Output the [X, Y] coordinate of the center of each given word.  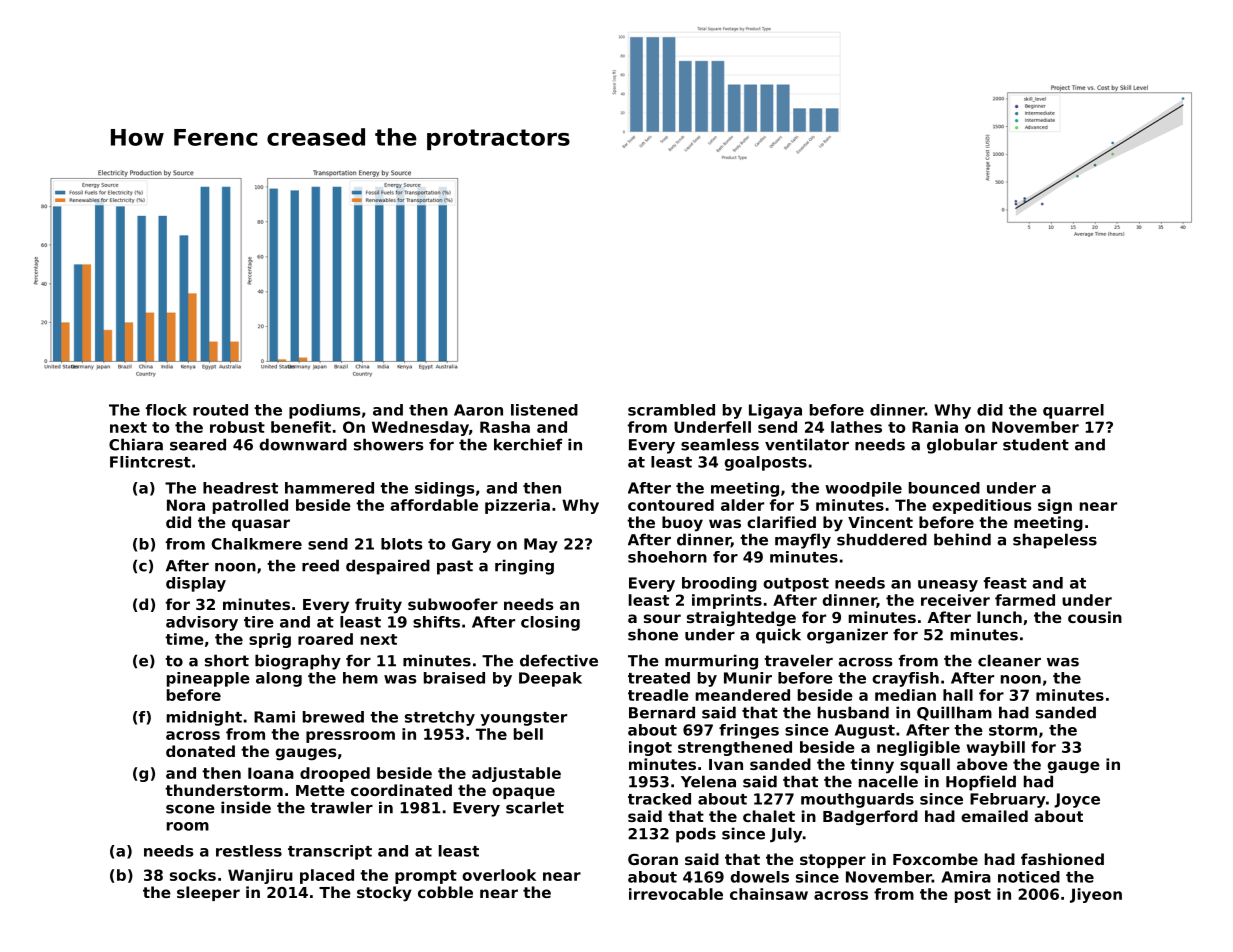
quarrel [1073, 411]
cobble [445, 892]
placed [327, 876]
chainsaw [769, 894]
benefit [301, 427]
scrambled [671, 410]
